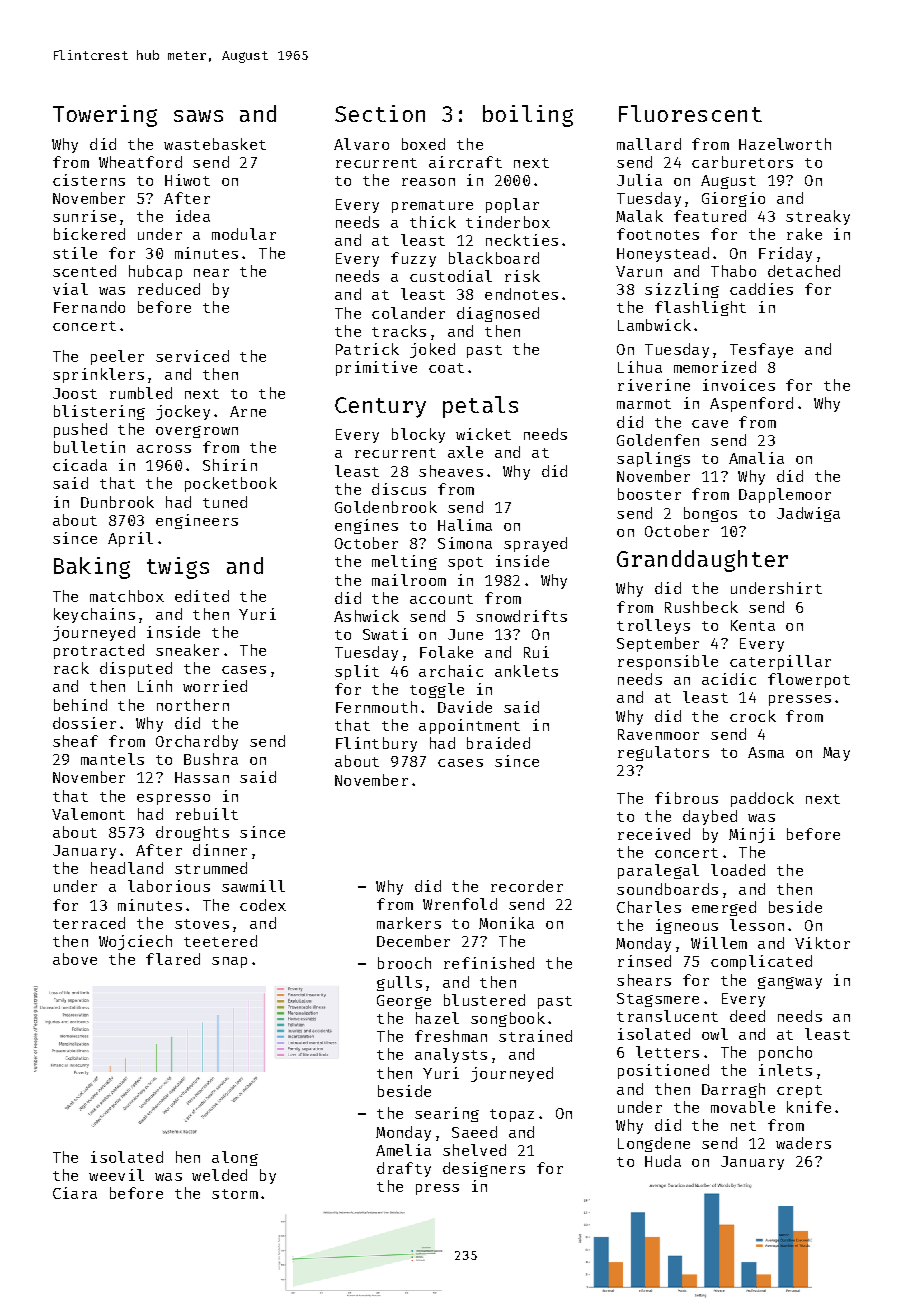  Describe the element at coordinates (235, 1194) in the screenshot. I see `storm` at that location.
